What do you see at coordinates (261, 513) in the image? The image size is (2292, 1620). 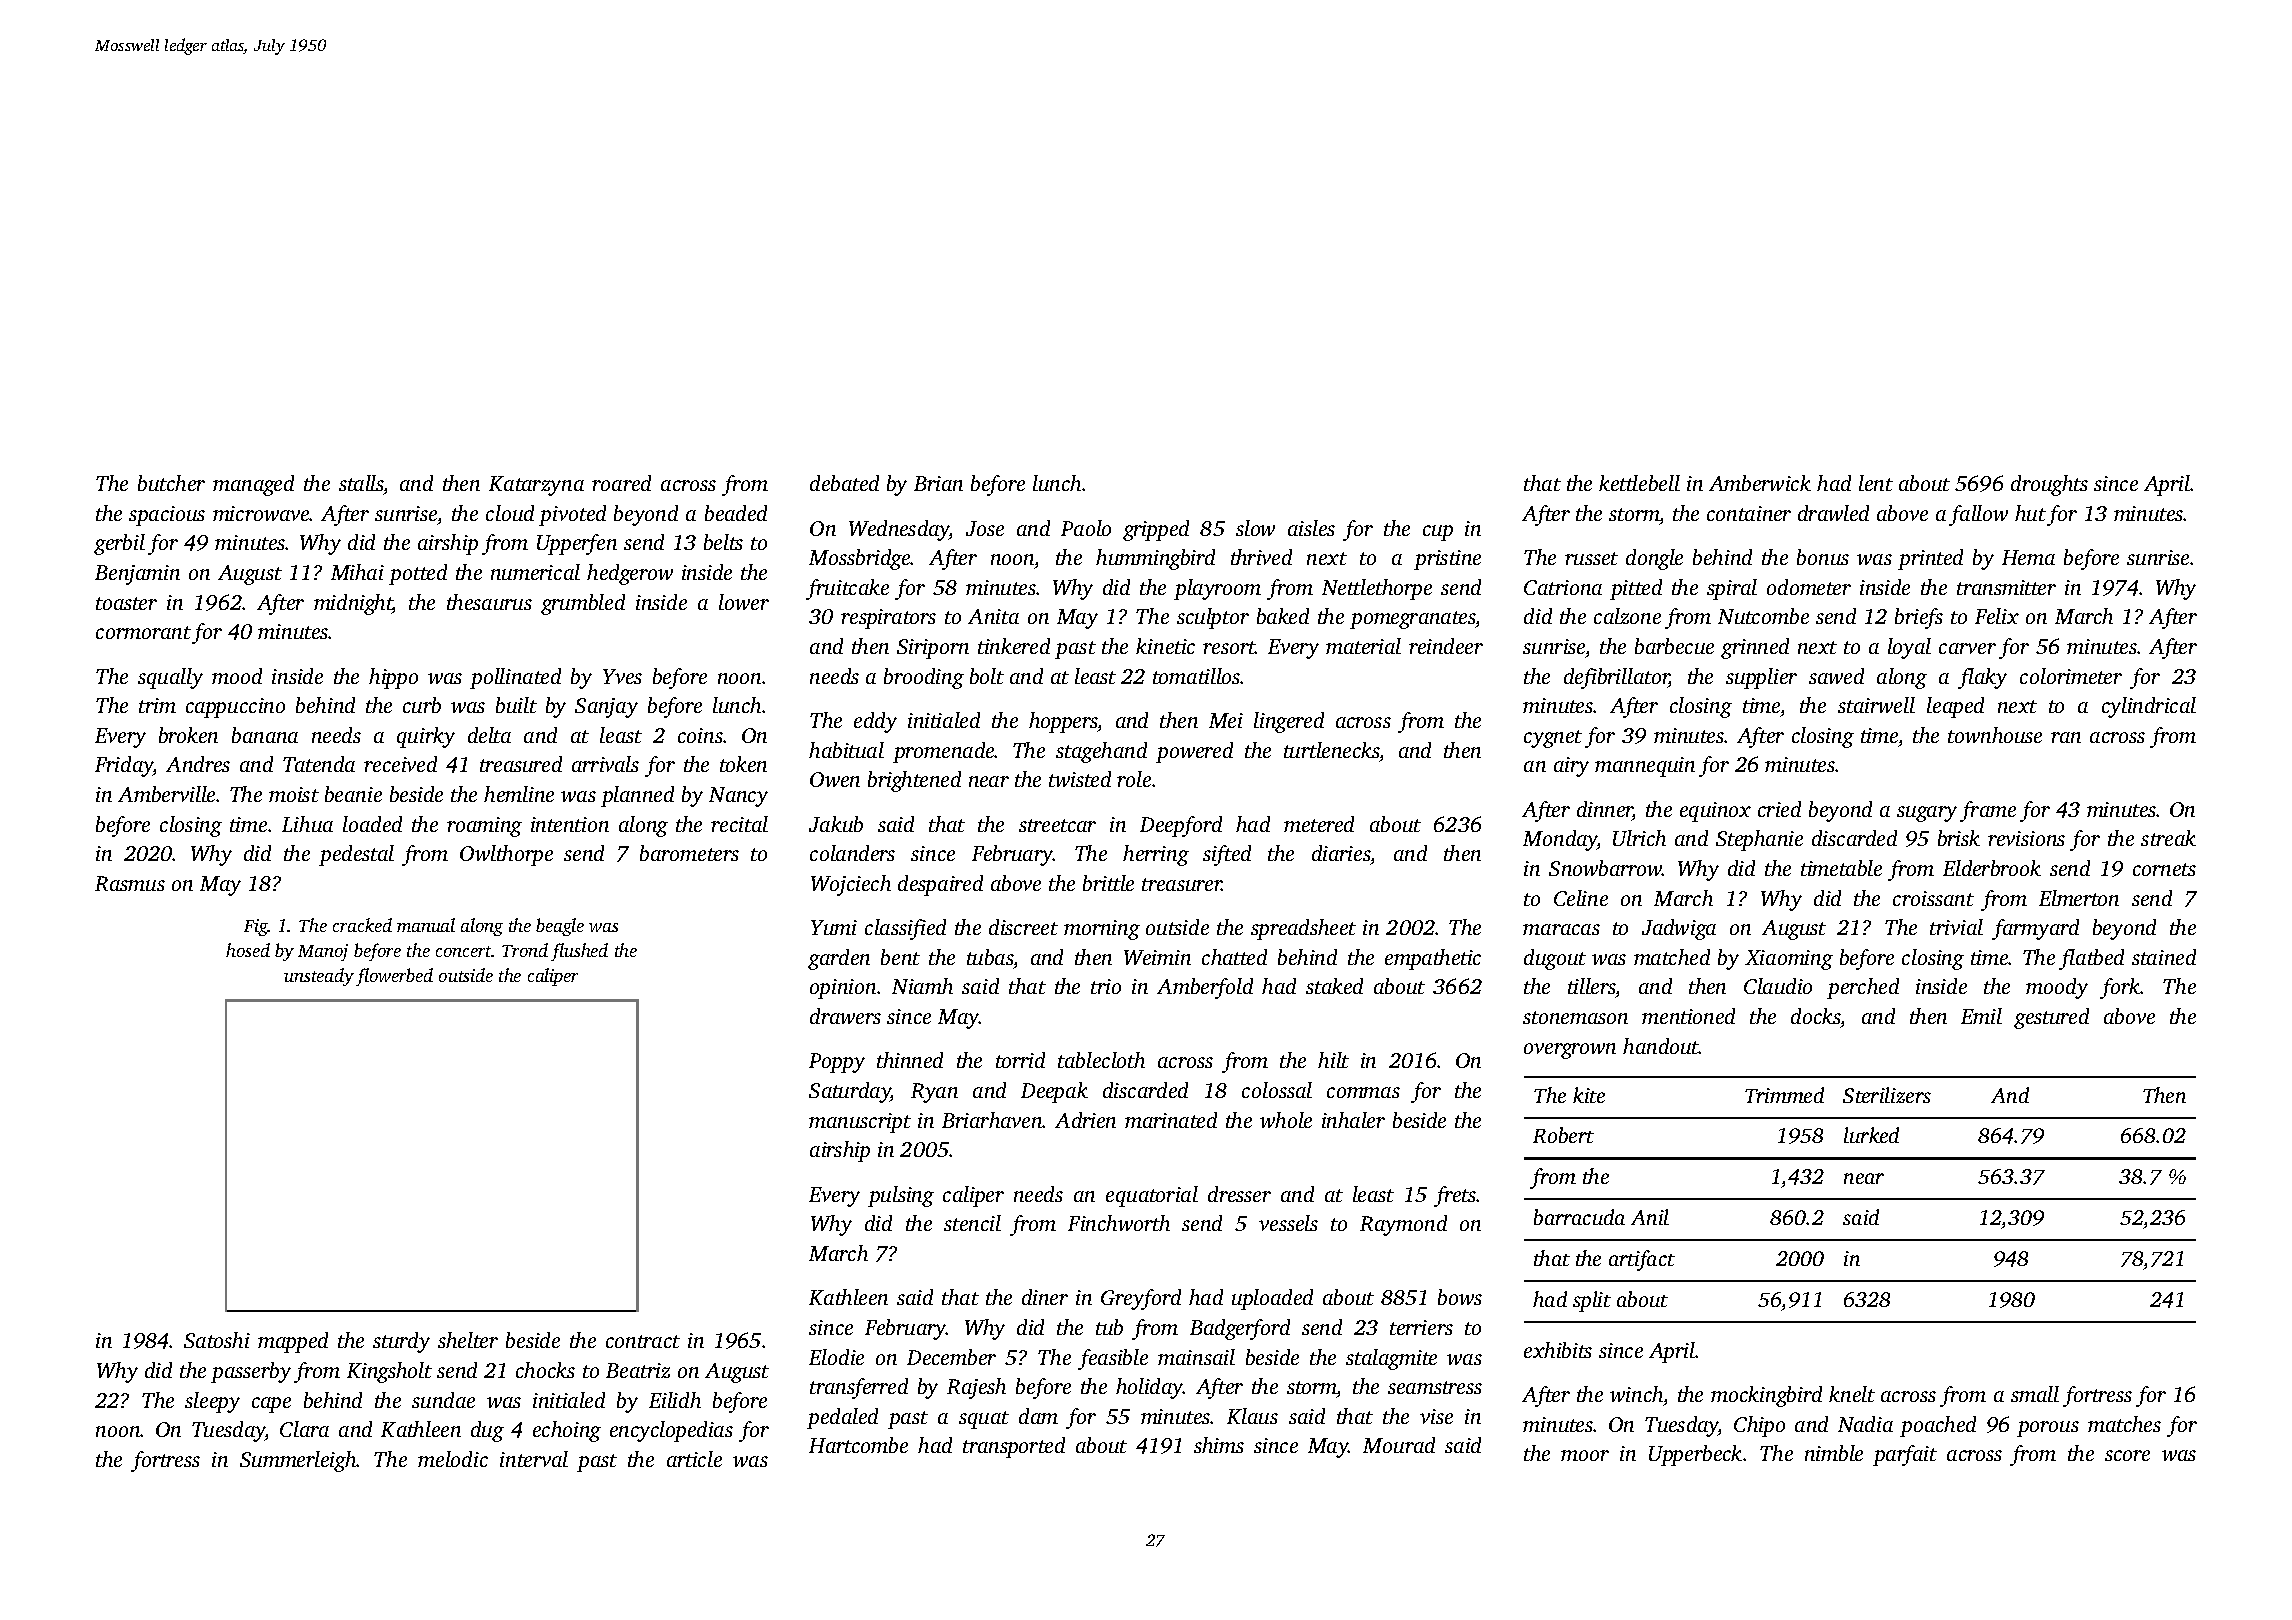 I see `microwave` at bounding box center [261, 513].
